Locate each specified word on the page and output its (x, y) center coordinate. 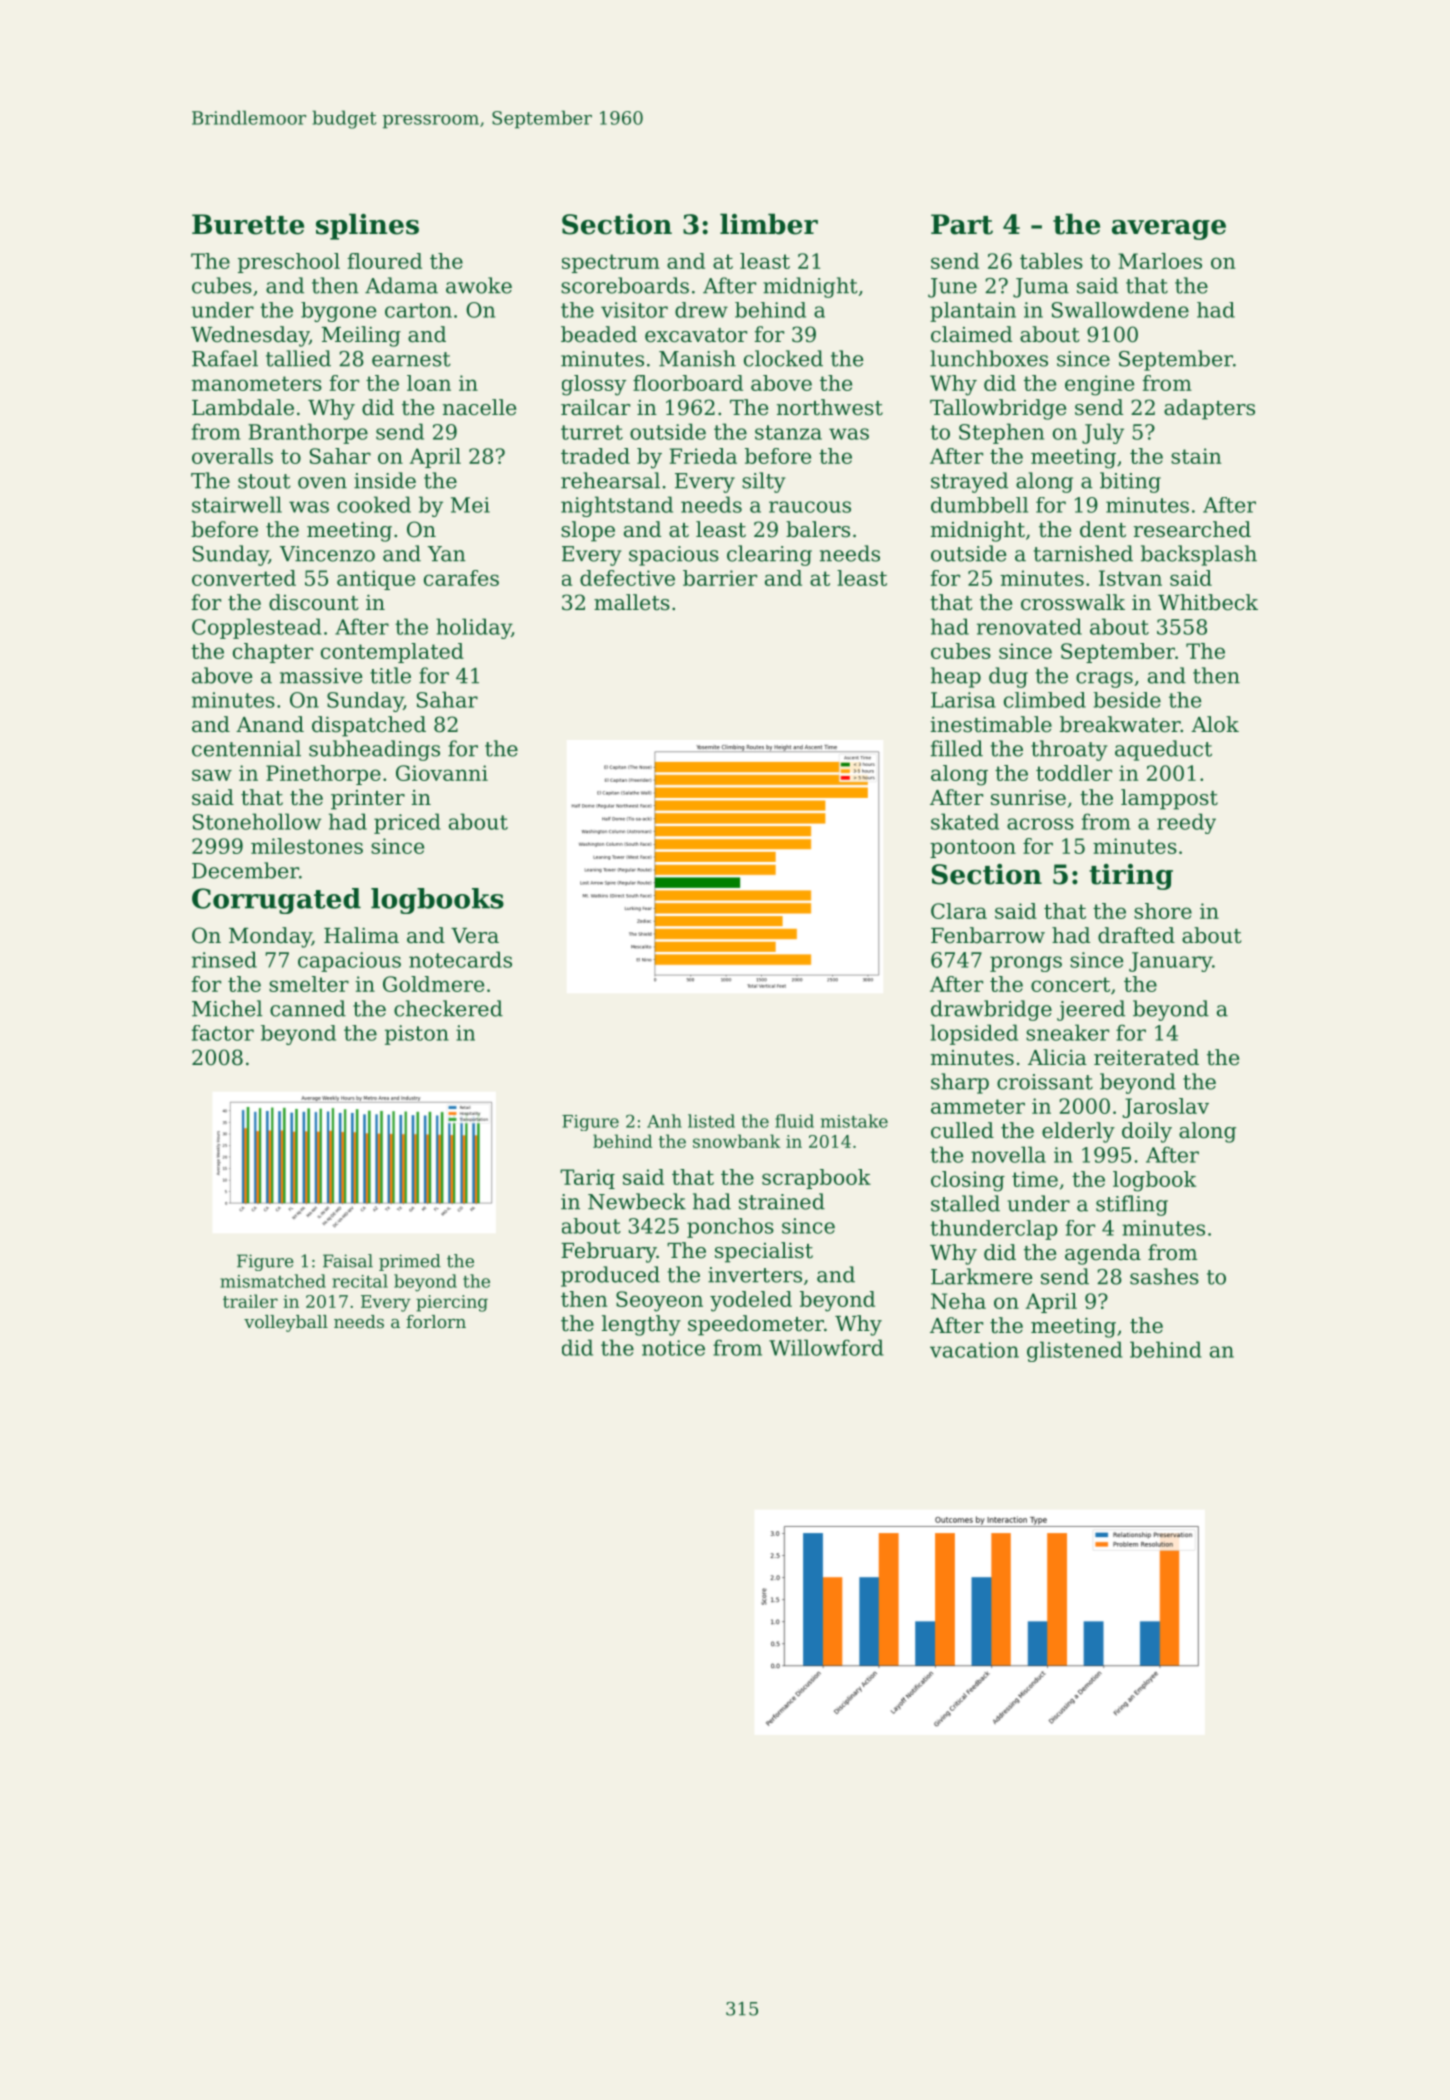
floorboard (688, 383)
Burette (248, 224)
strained (782, 1201)
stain (1196, 456)
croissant (1045, 1082)
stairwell (237, 504)
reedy (1186, 823)
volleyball (286, 1323)
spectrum (611, 263)
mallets (632, 602)
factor (223, 1033)
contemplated (392, 653)
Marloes (1160, 261)
